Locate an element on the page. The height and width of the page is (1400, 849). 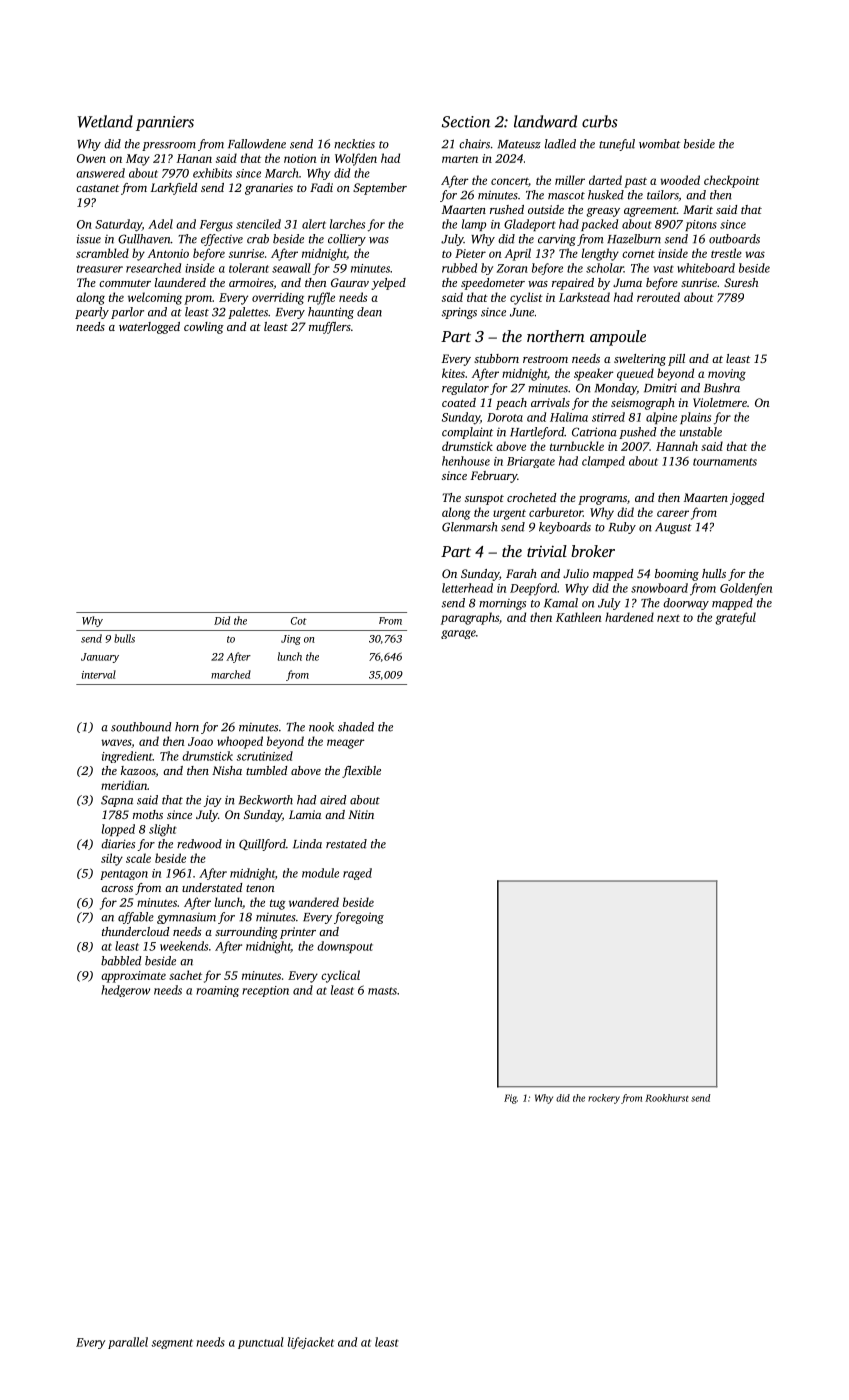
segment is located at coordinates (172, 1344).
